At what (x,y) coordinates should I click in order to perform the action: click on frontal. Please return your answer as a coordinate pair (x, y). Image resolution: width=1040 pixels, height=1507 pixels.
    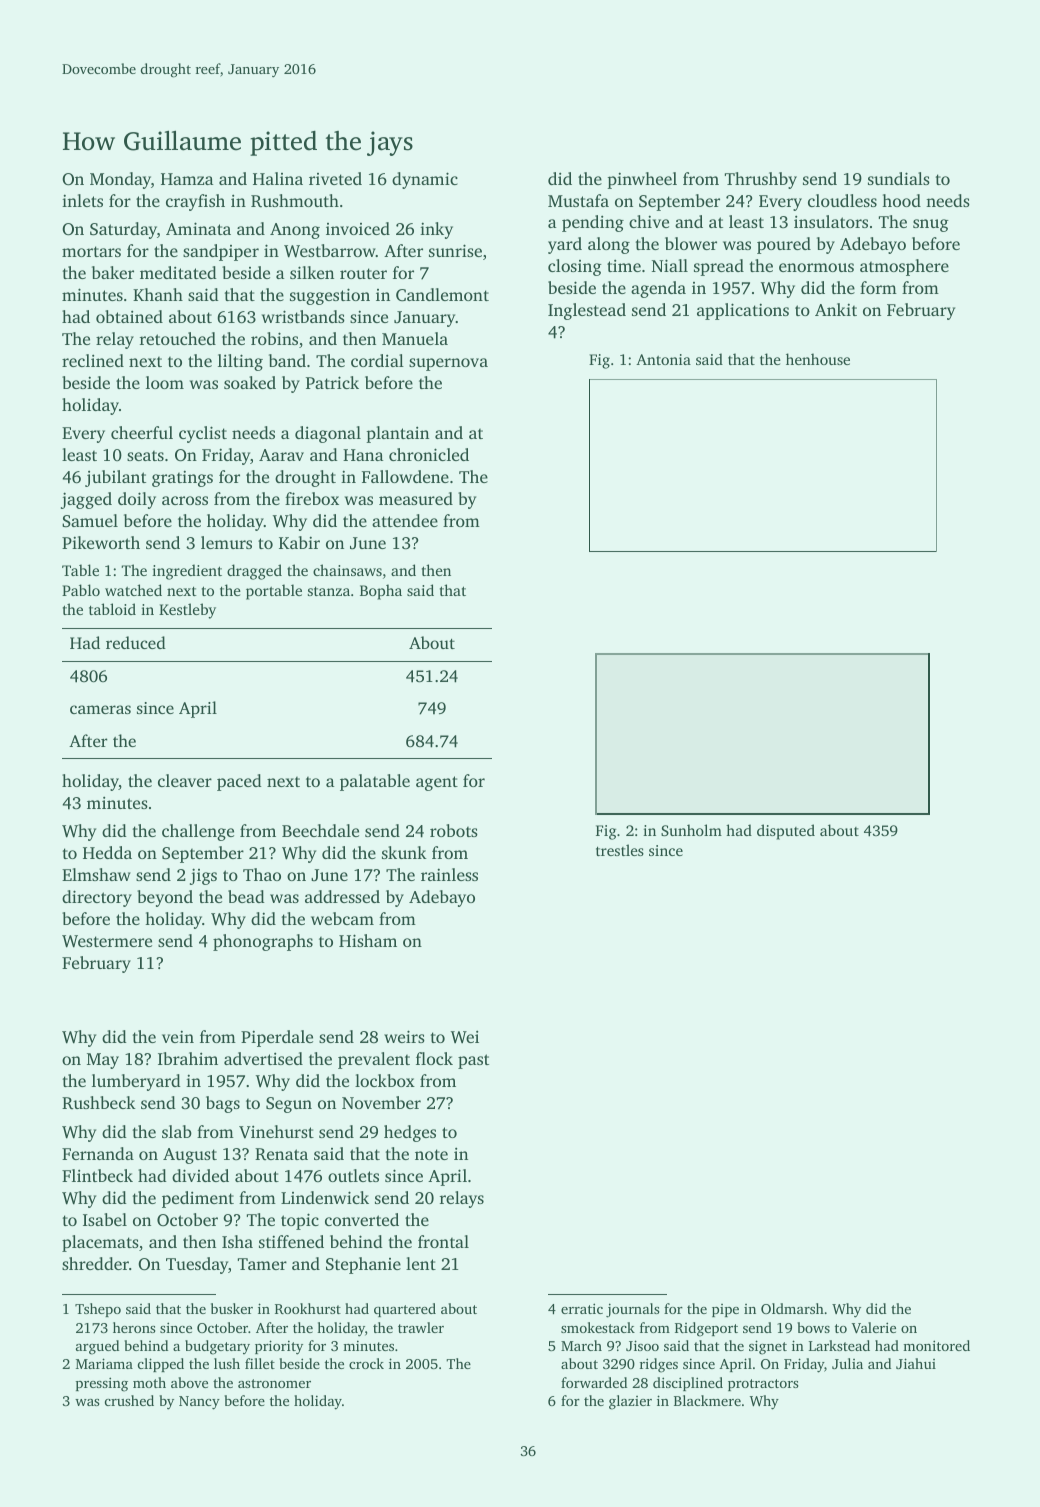
    Looking at the image, I should click on (443, 1241).
